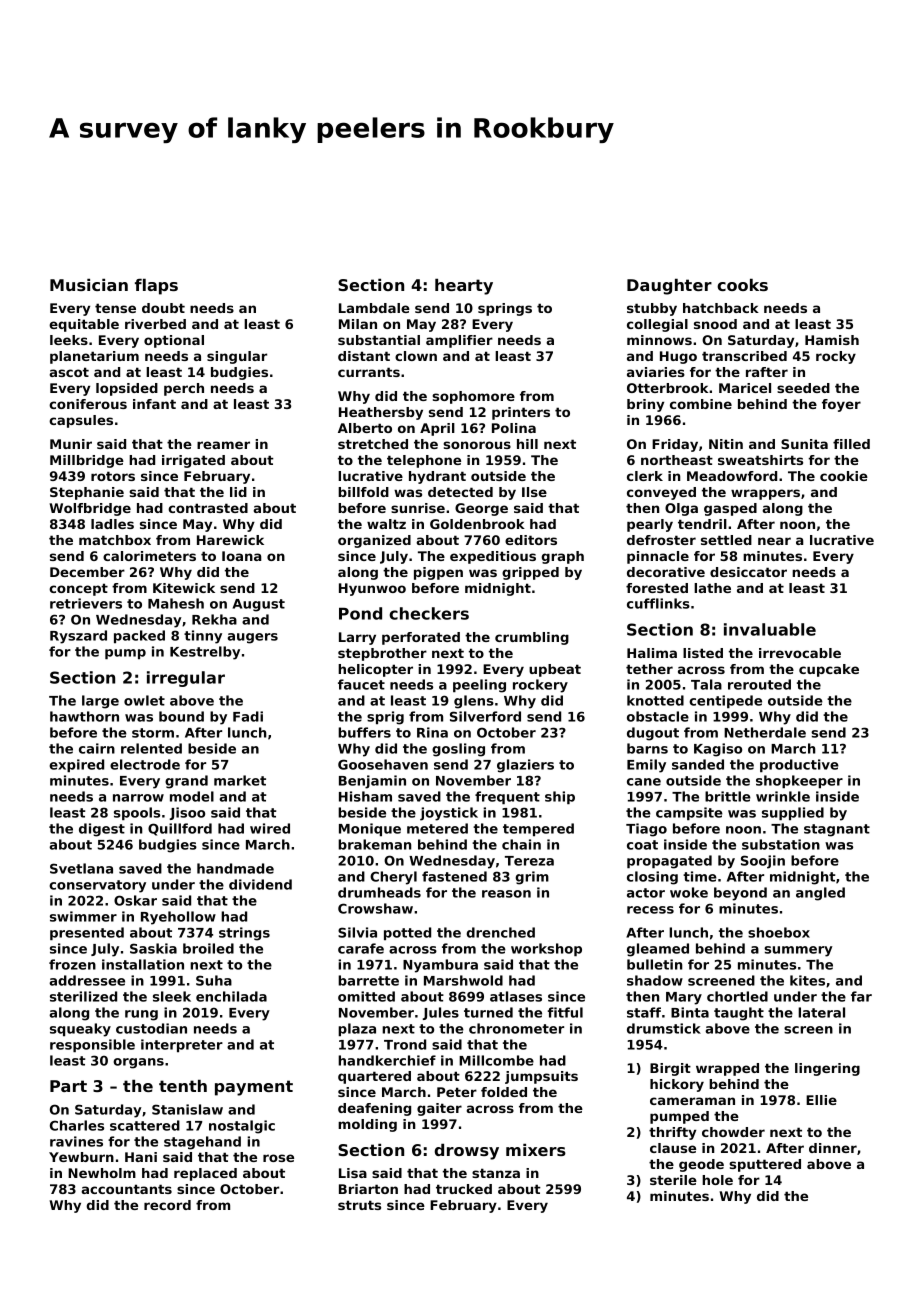  I want to click on sputtered, so click(765, 1165).
